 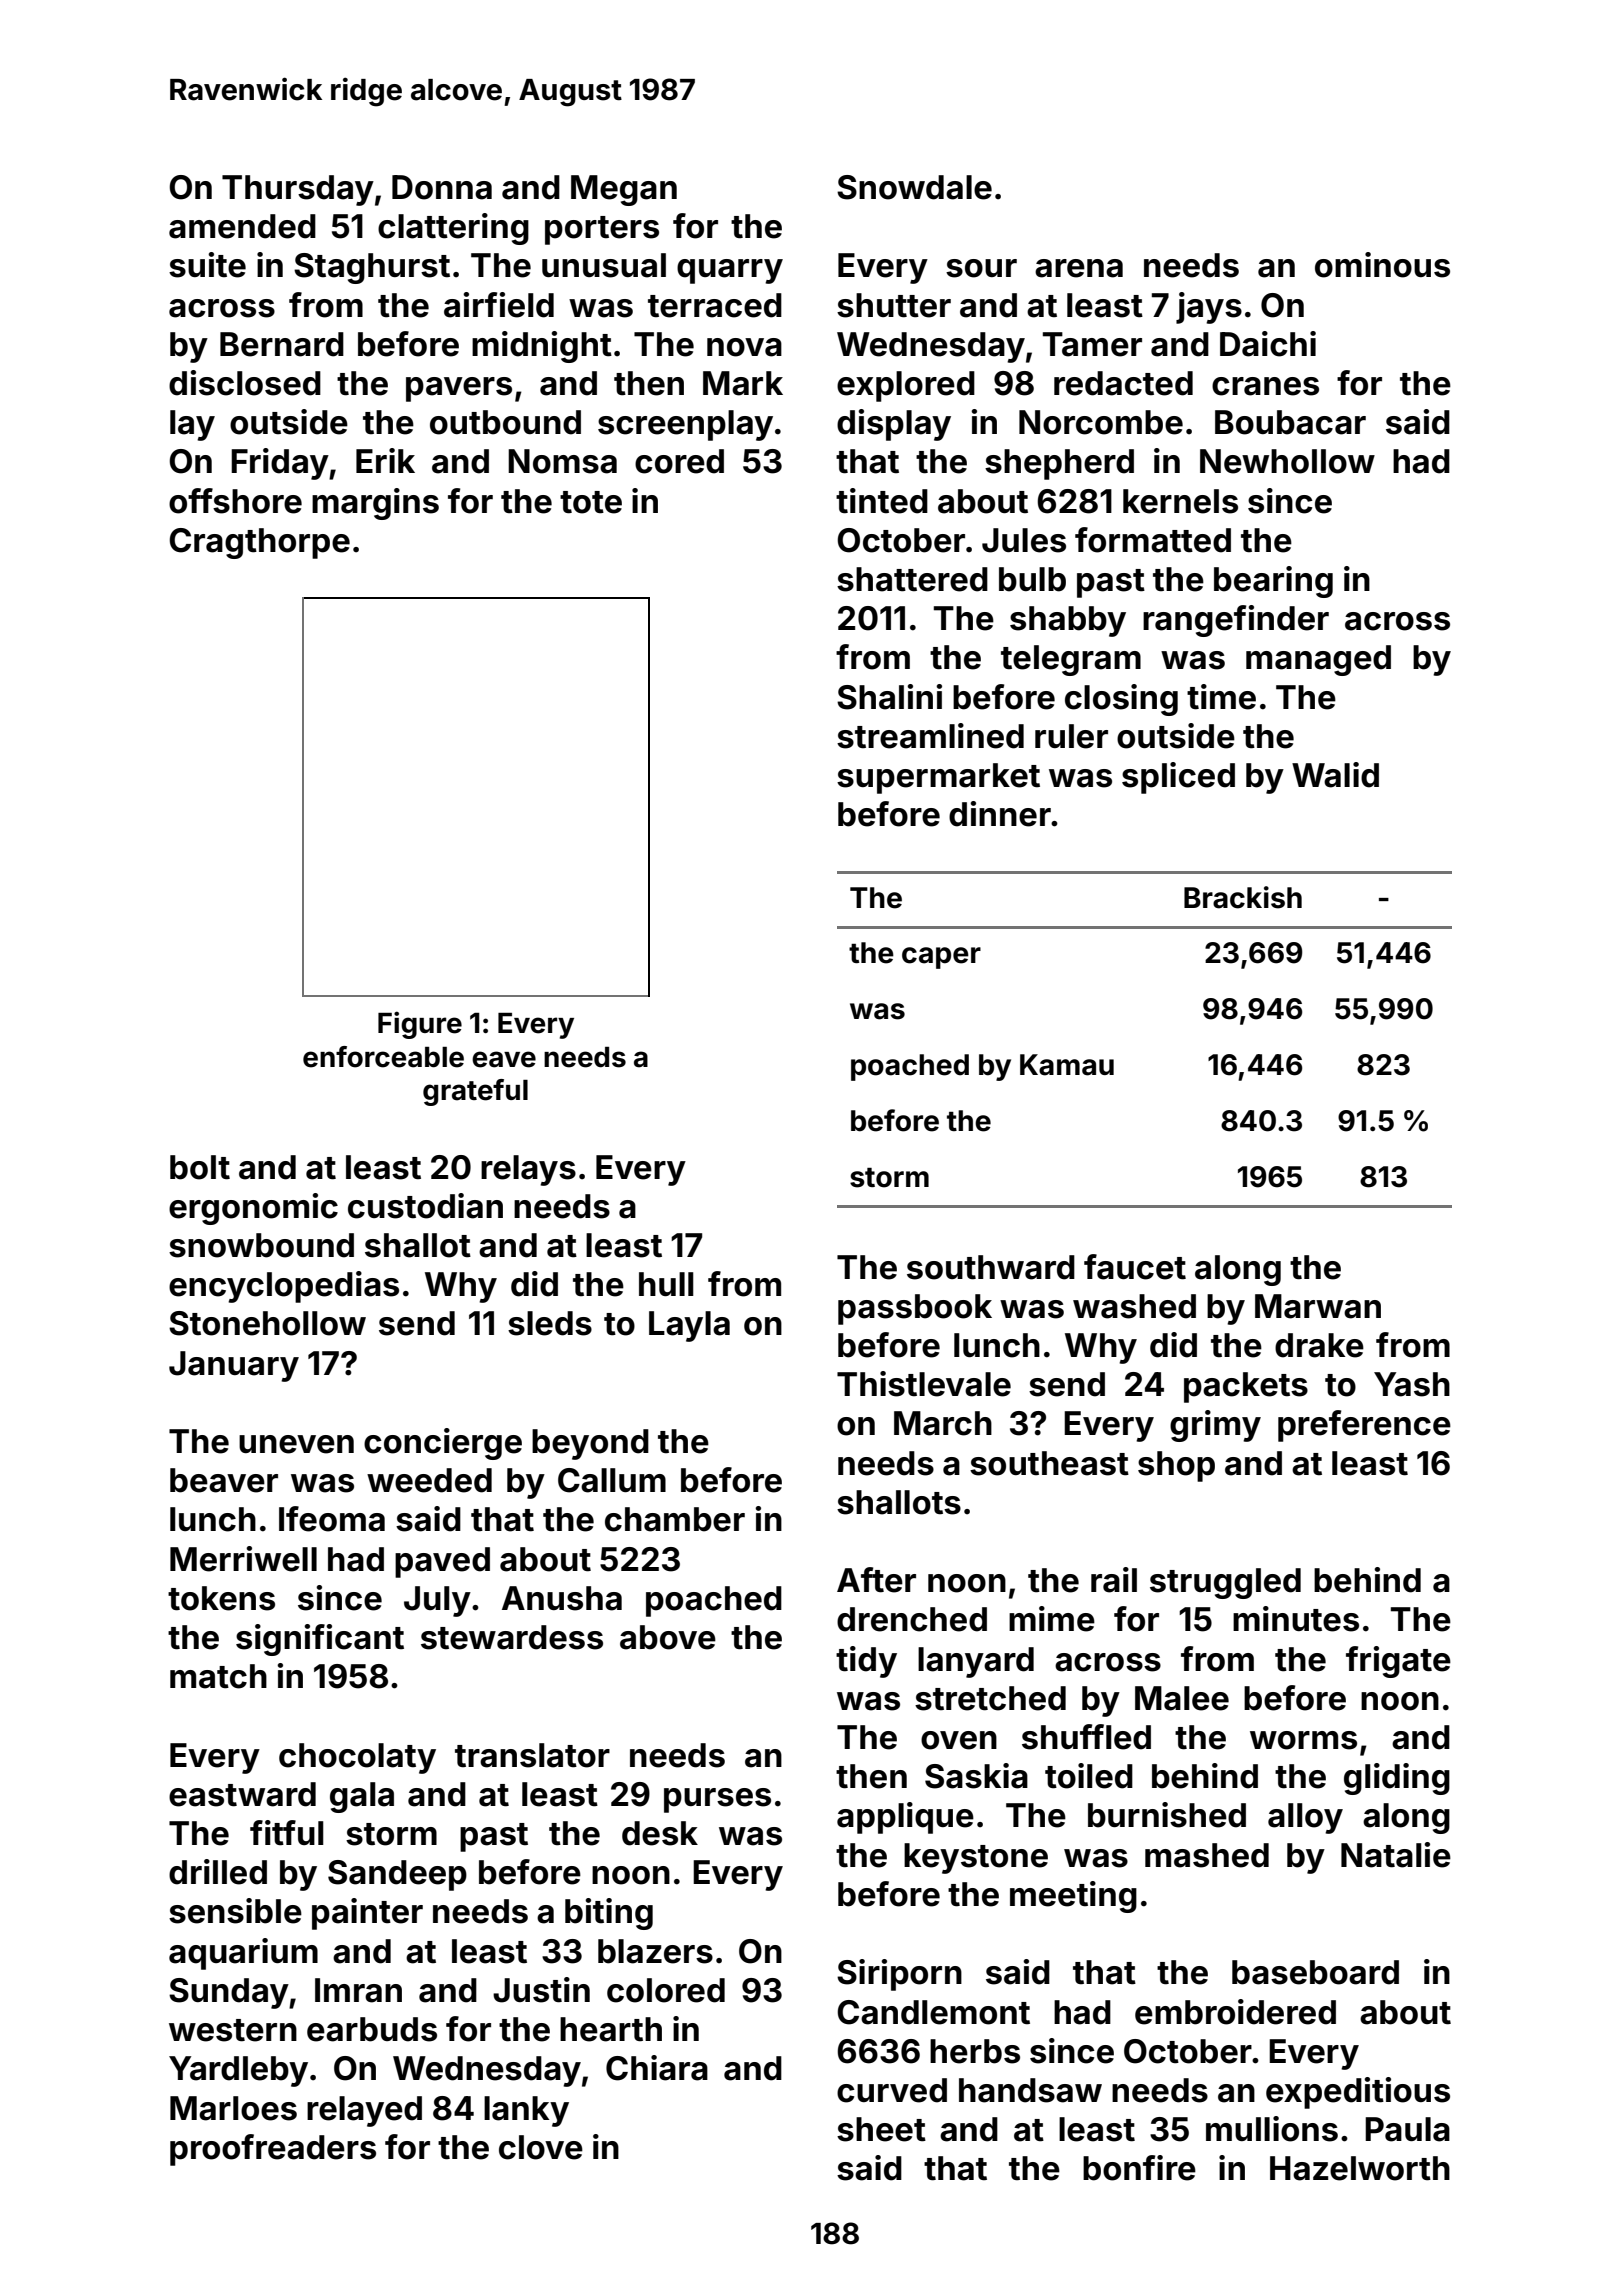 What do you see at coordinates (1318, 1306) in the screenshot?
I see `Marwan` at bounding box center [1318, 1306].
